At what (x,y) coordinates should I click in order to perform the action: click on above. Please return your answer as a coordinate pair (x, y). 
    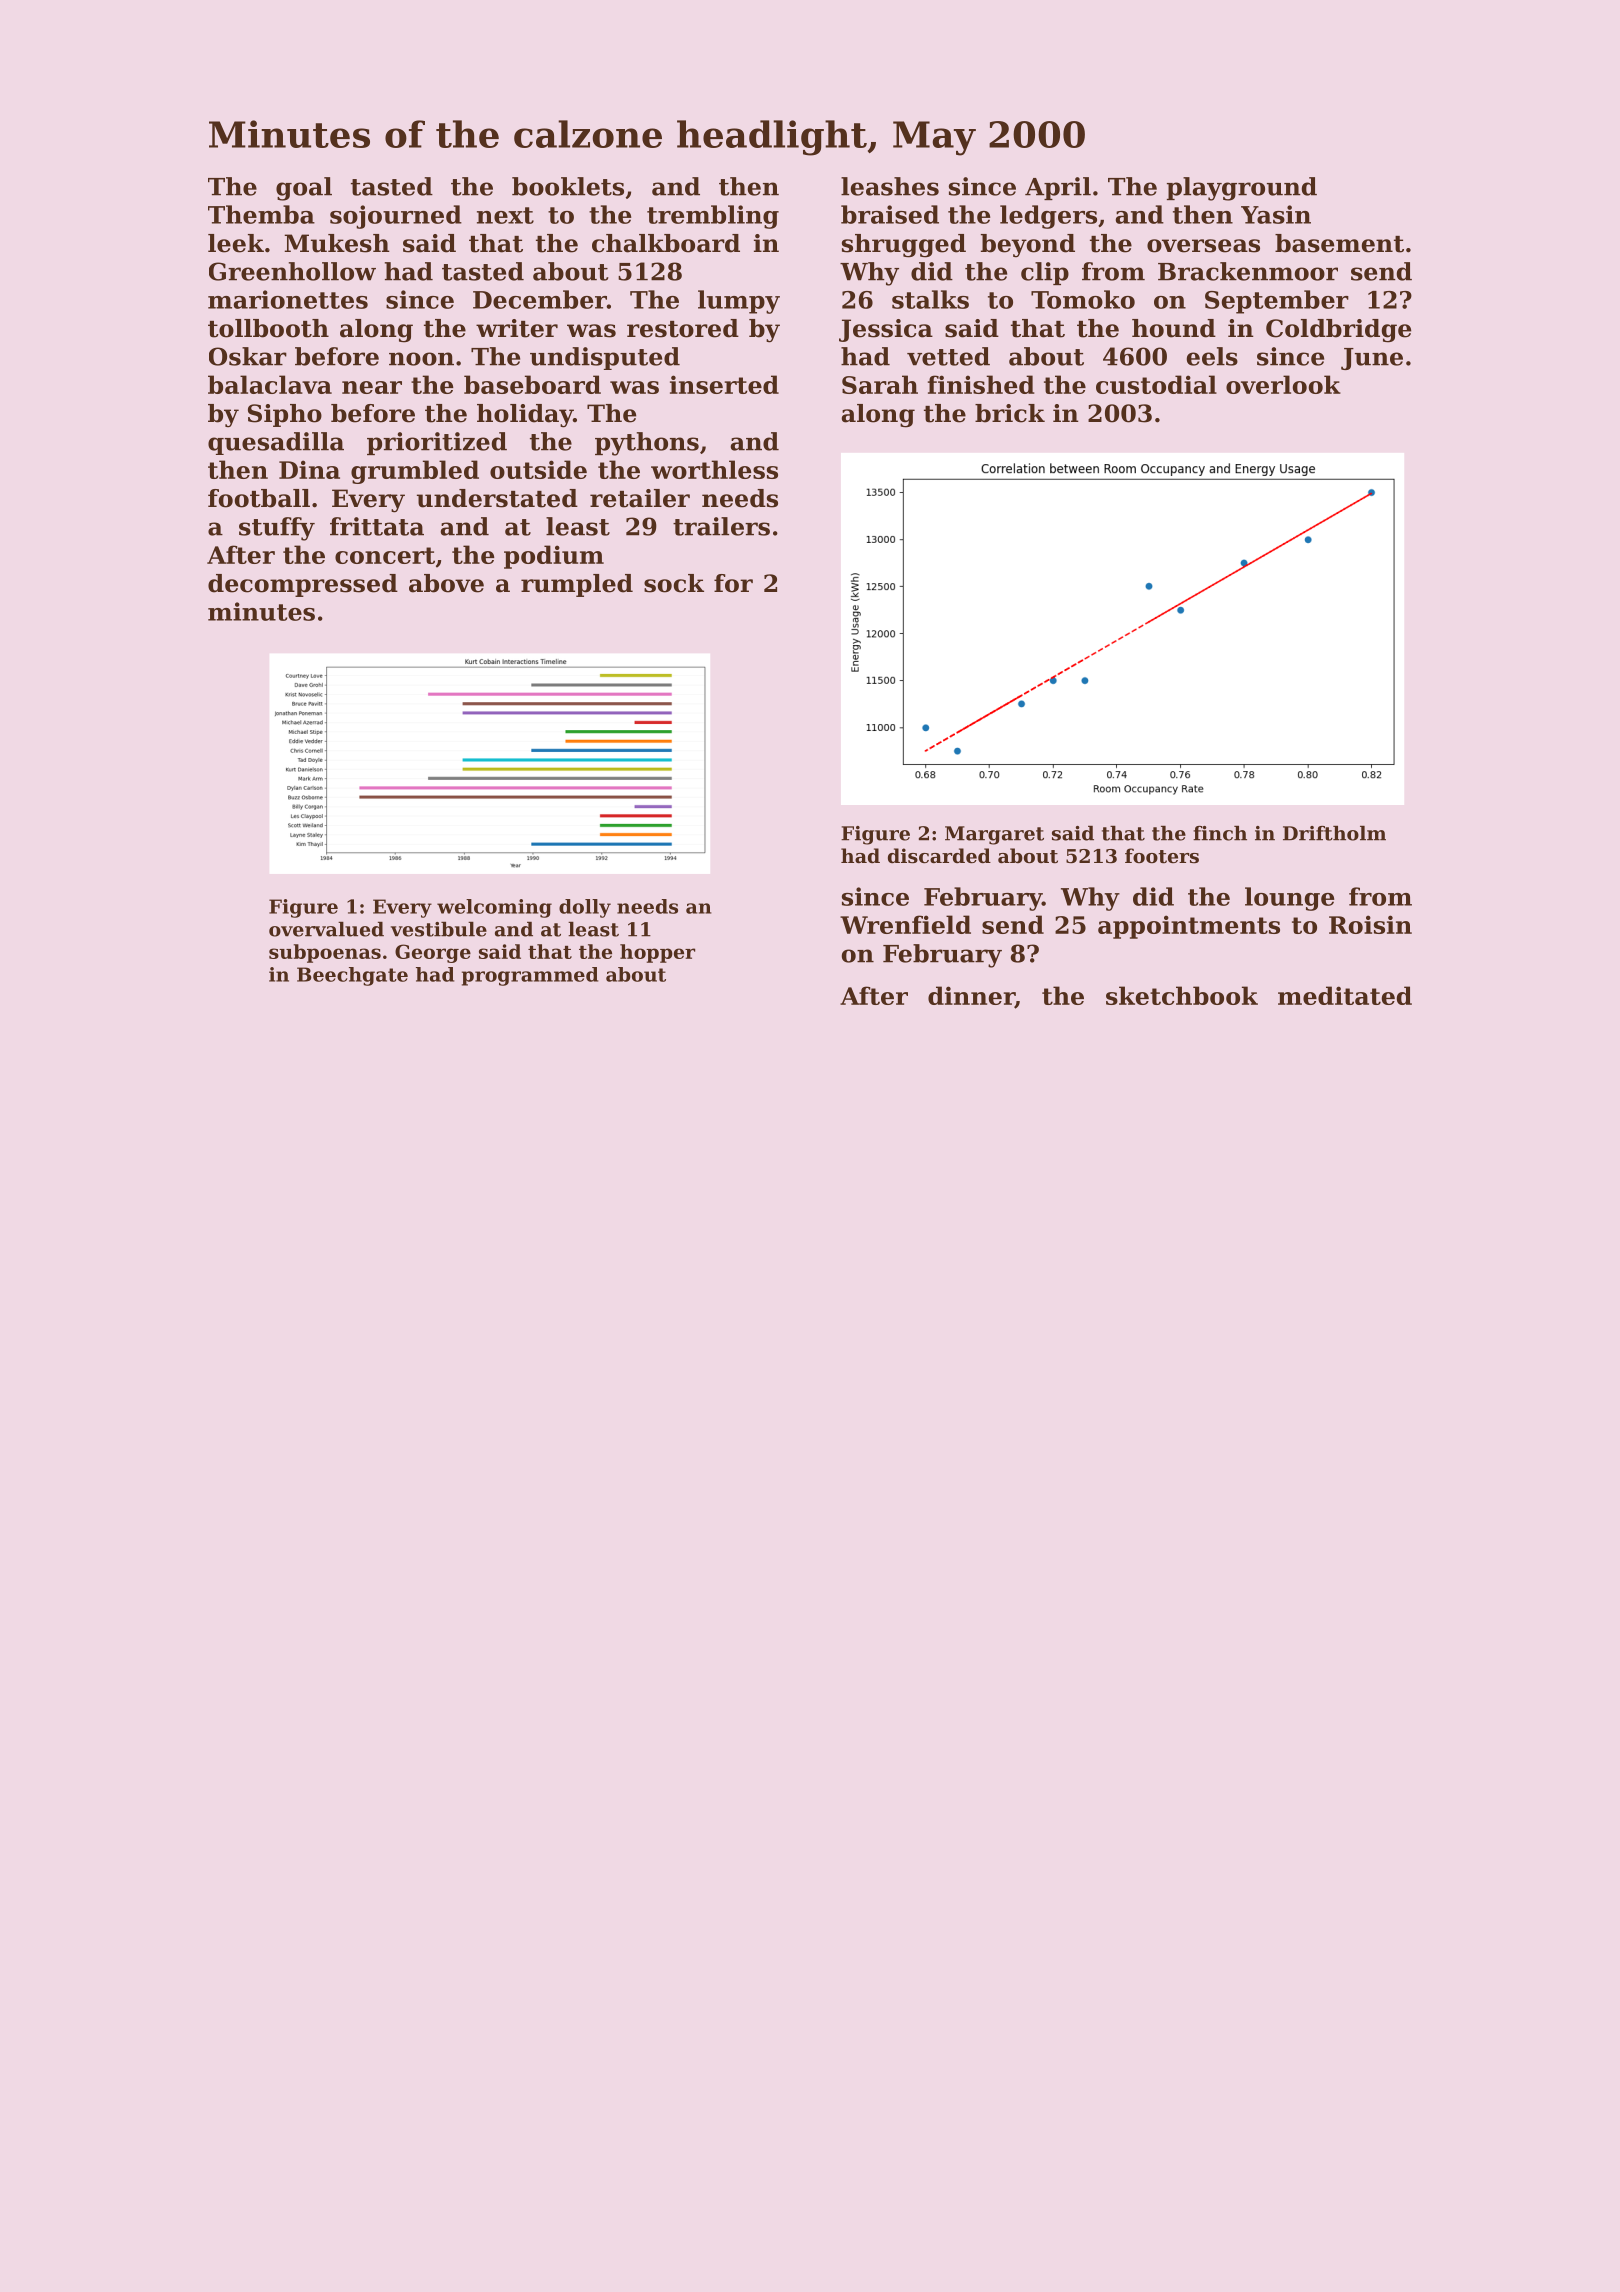
    Looking at the image, I should click on (446, 583).
